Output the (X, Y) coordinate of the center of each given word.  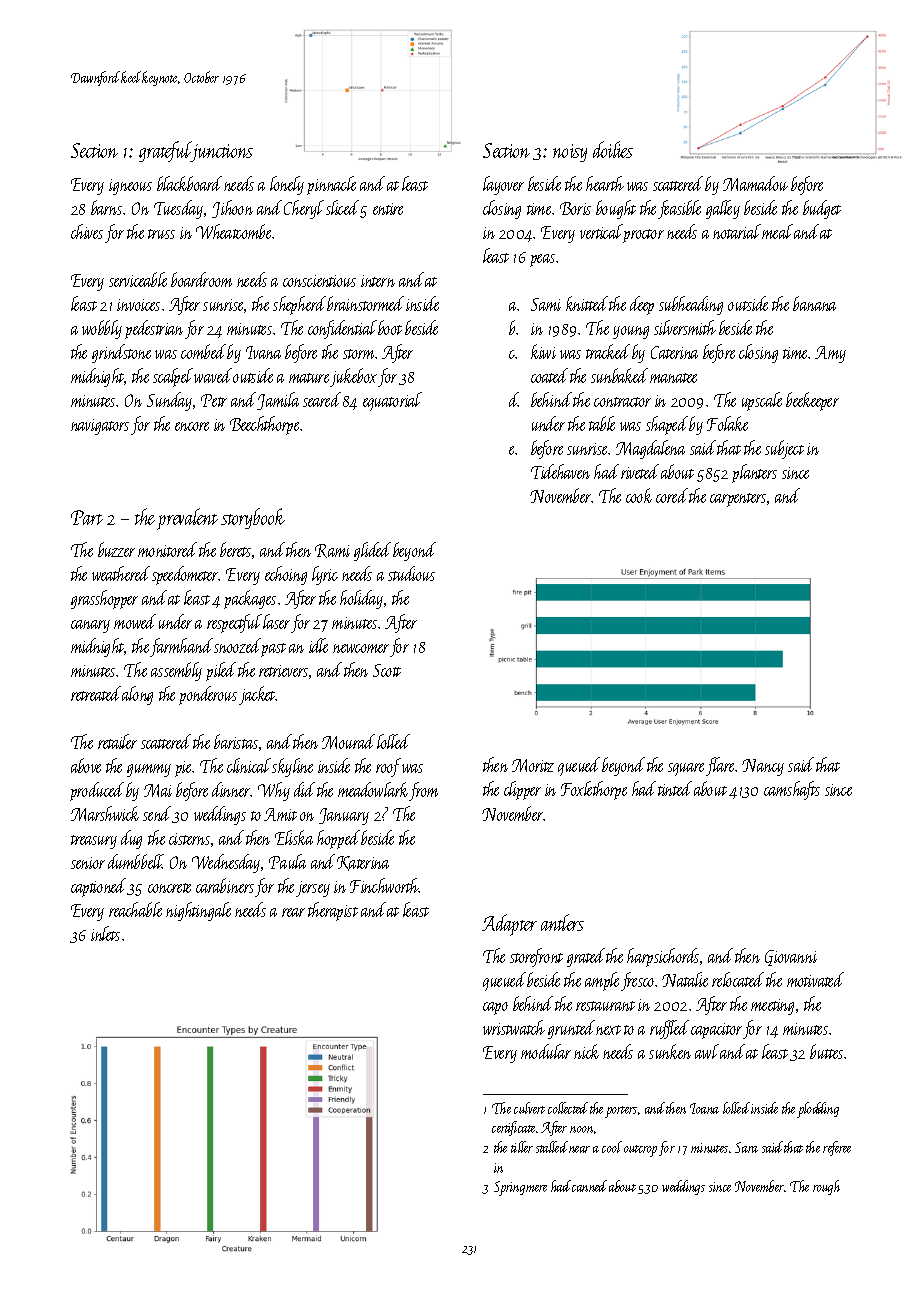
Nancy (763, 767)
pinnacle (331, 185)
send (157, 813)
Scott (387, 670)
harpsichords (663, 957)
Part (87, 517)
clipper (522, 790)
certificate (513, 1128)
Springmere (520, 1188)
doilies (613, 149)
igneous (130, 187)
